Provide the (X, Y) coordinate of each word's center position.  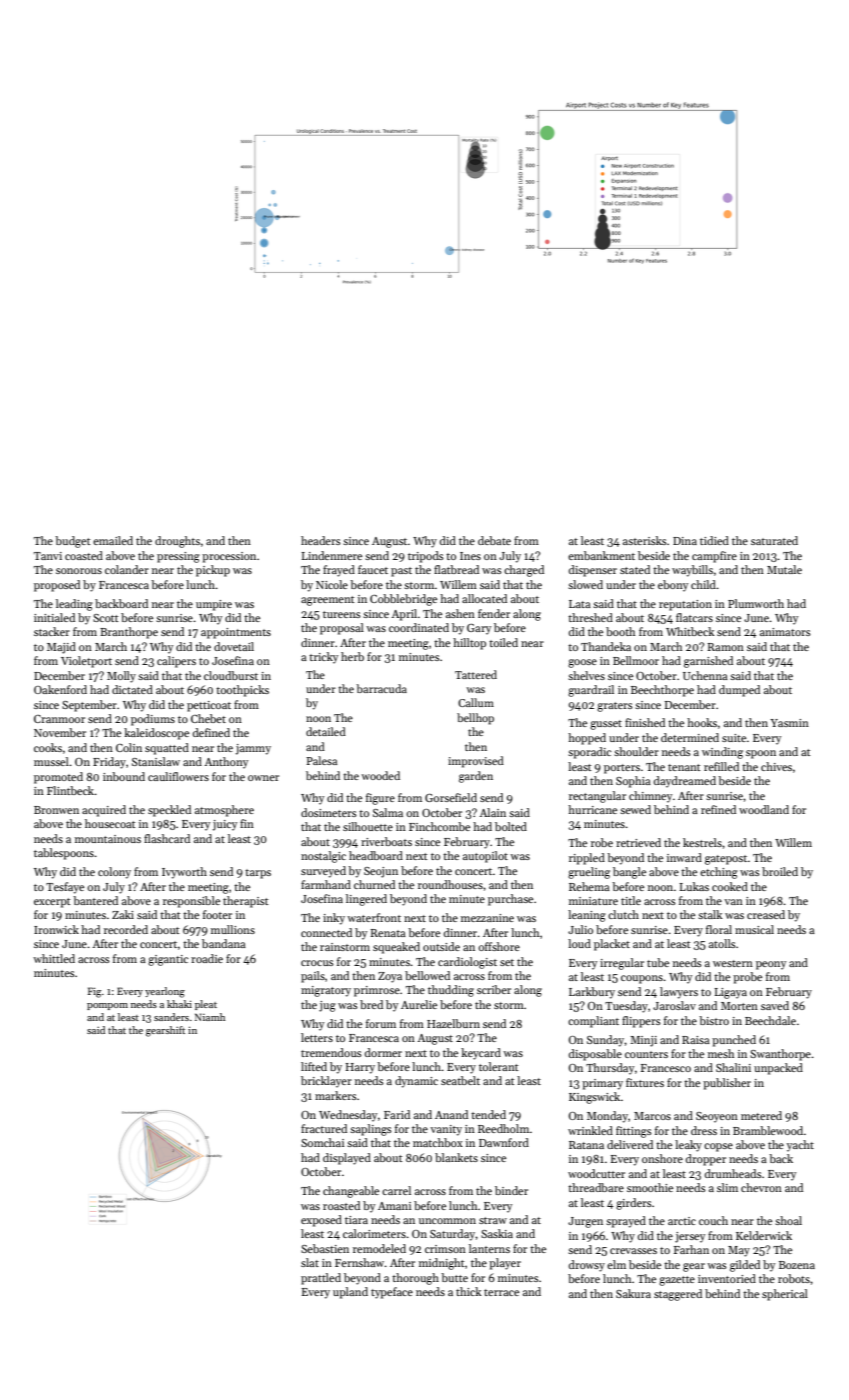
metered (761, 1115)
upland (350, 1293)
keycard (481, 1054)
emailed (113, 540)
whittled (54, 958)
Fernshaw (360, 1262)
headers (321, 540)
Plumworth (756, 603)
